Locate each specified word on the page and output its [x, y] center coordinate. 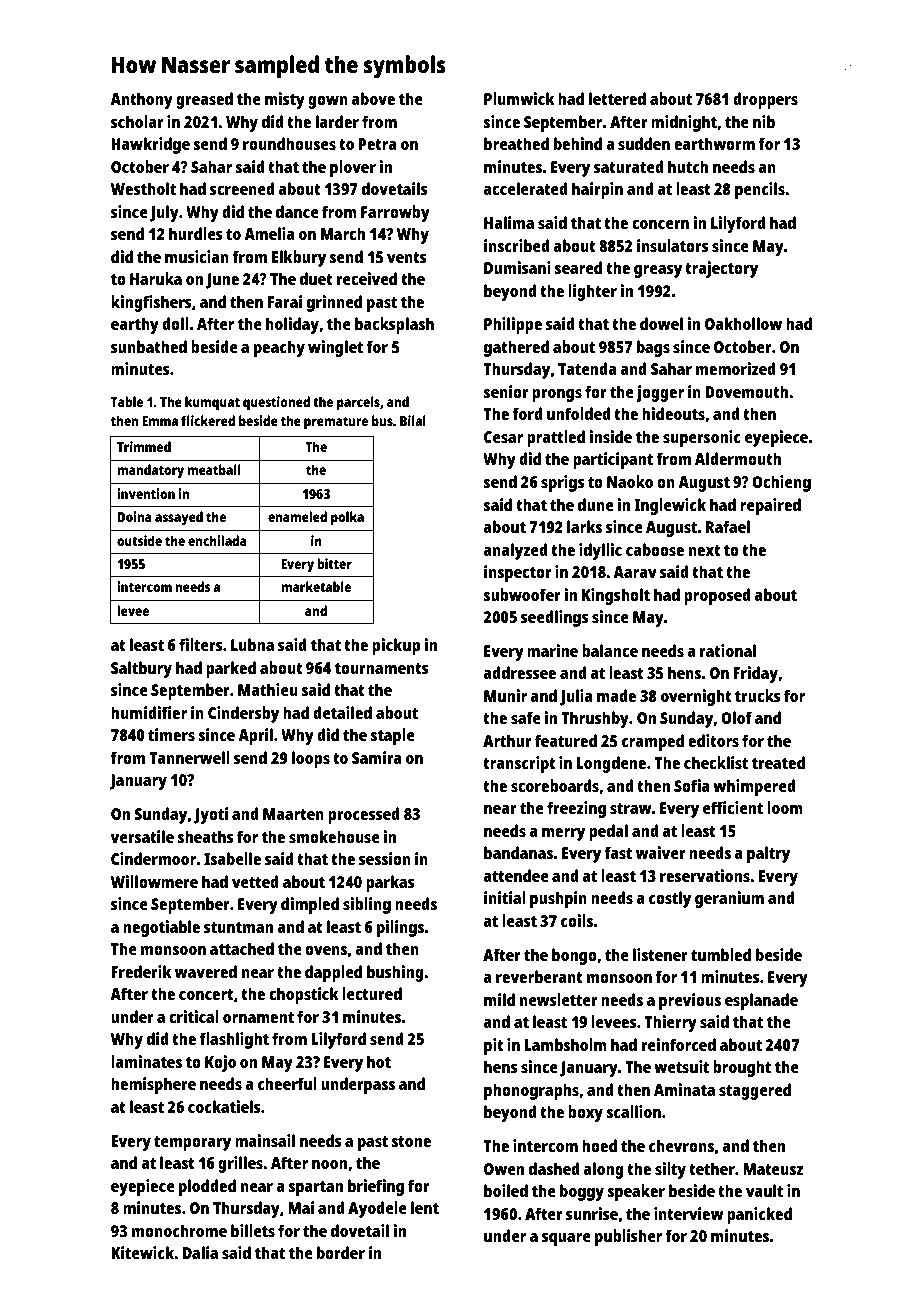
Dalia [200, 1252]
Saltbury [141, 669]
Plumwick [519, 98]
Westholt [143, 188]
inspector [518, 573]
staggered [755, 1091]
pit [494, 1046]
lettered [617, 98]
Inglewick [670, 506]
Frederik [141, 971]
